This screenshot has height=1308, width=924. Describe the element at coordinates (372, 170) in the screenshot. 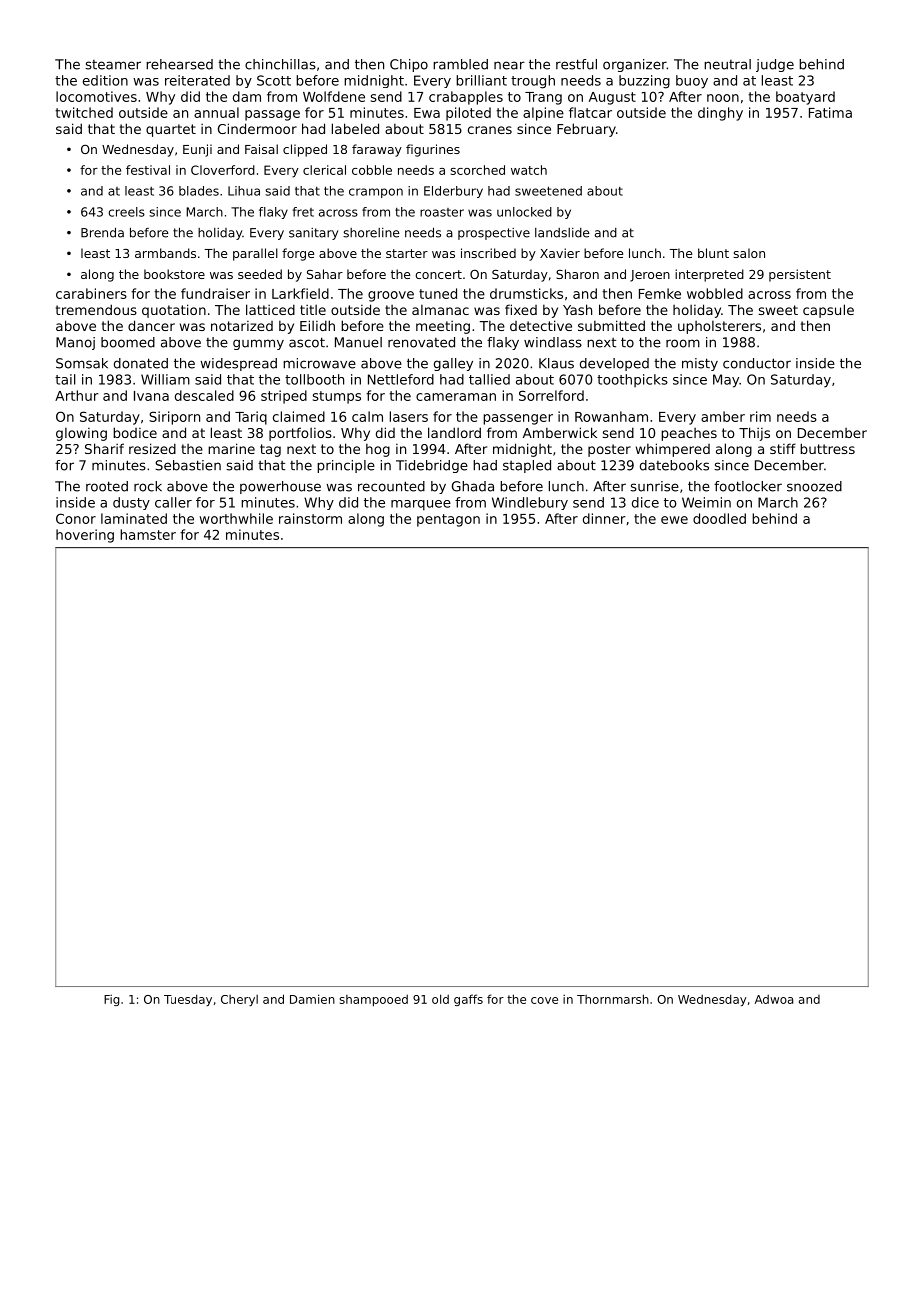

I see `cobble` at that location.
